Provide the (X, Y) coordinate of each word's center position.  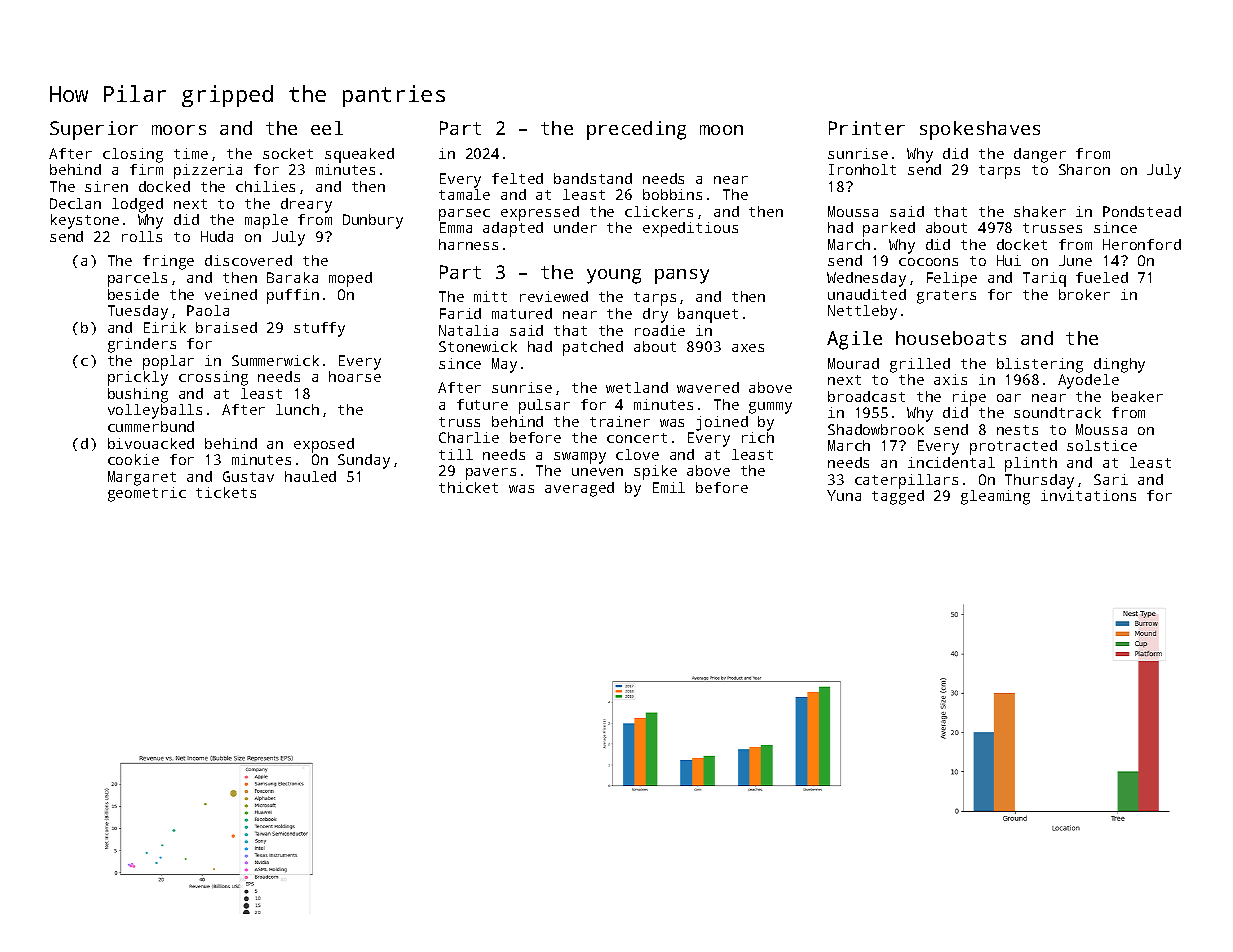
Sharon (1084, 169)
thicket (468, 487)
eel (327, 128)
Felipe (952, 279)
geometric (147, 494)
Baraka (292, 277)
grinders (142, 345)
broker (1084, 294)
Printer (867, 128)
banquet (708, 315)
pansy (682, 276)
